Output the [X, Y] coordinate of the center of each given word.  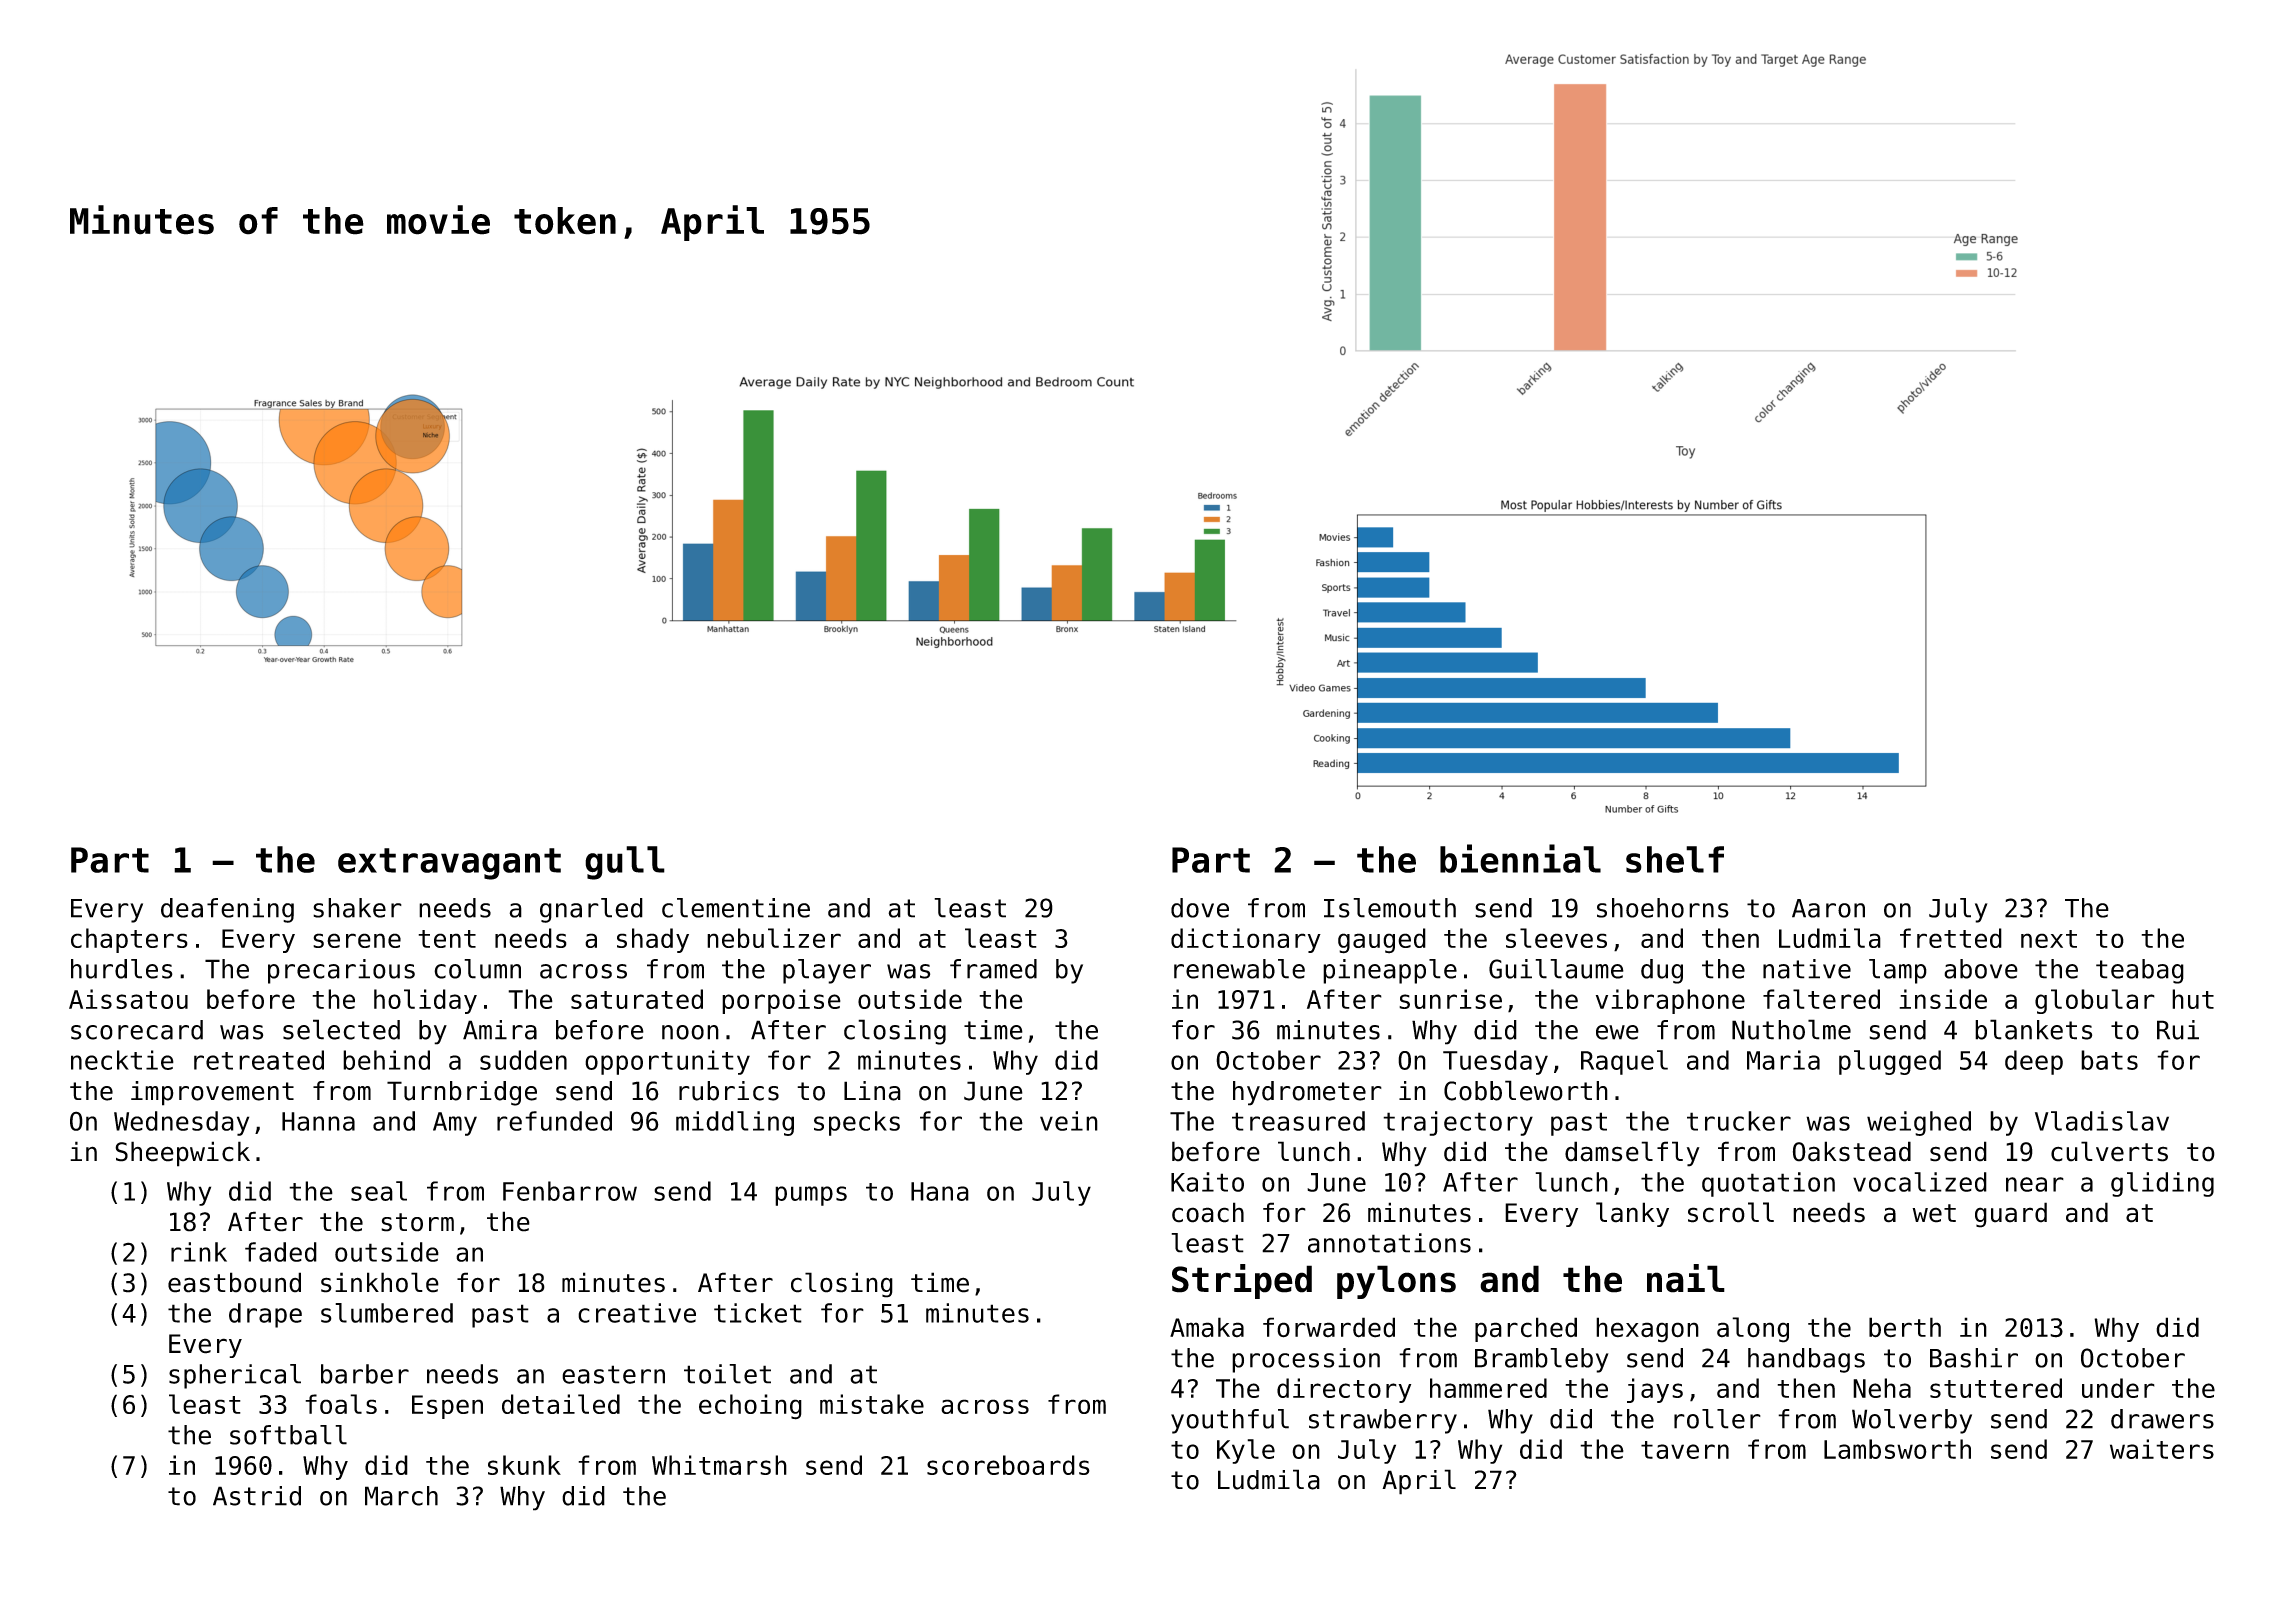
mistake [872, 1404]
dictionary [1246, 940]
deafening [227, 910]
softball [288, 1435]
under [2118, 1388]
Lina [872, 1091]
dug [1662, 971]
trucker [1739, 1121]
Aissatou [128, 999]
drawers [2162, 1419]
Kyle [1246, 1451]
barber [365, 1374]
